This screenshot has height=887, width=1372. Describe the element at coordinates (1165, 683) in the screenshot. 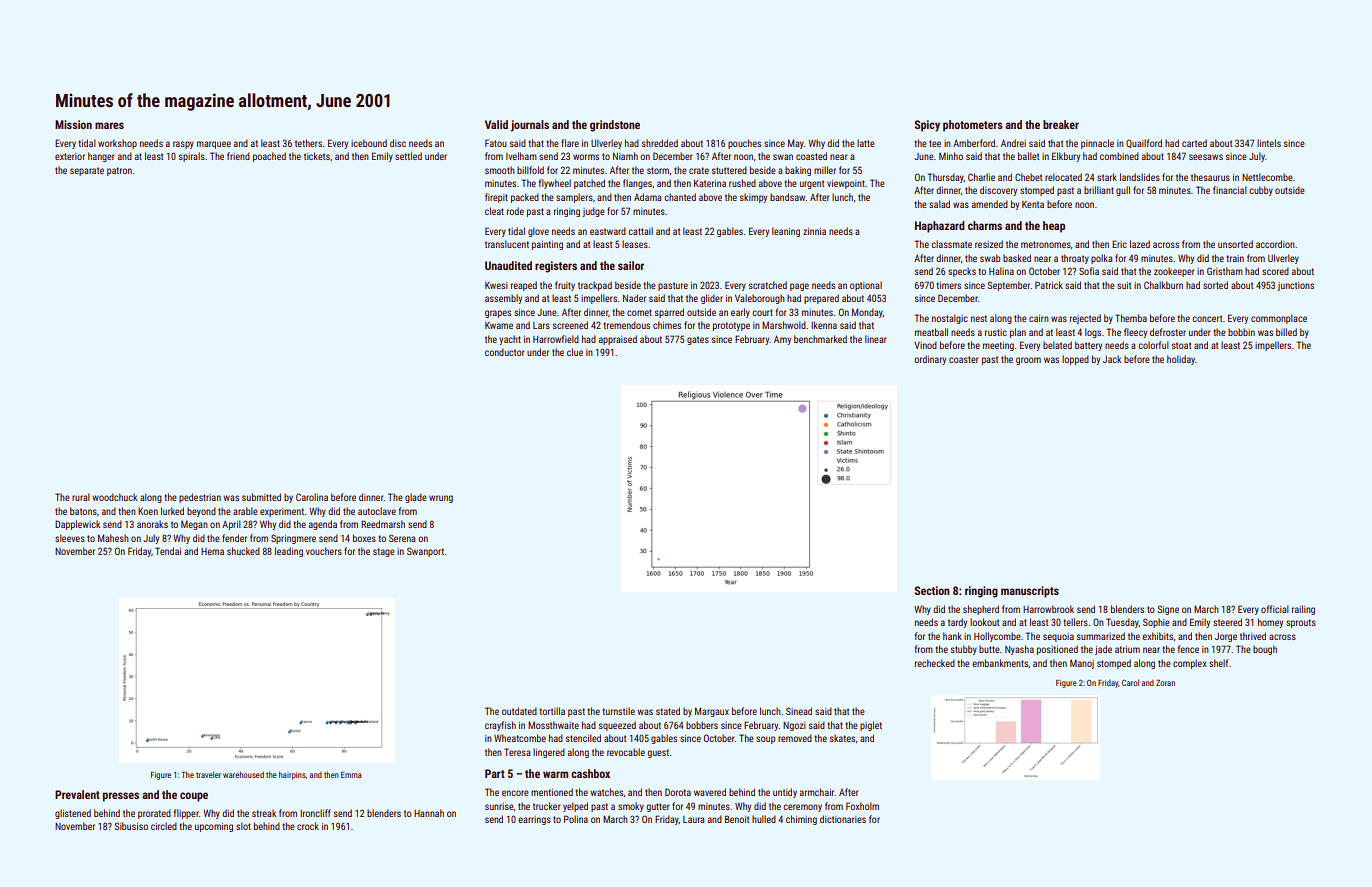

I see `Zoran` at that location.
